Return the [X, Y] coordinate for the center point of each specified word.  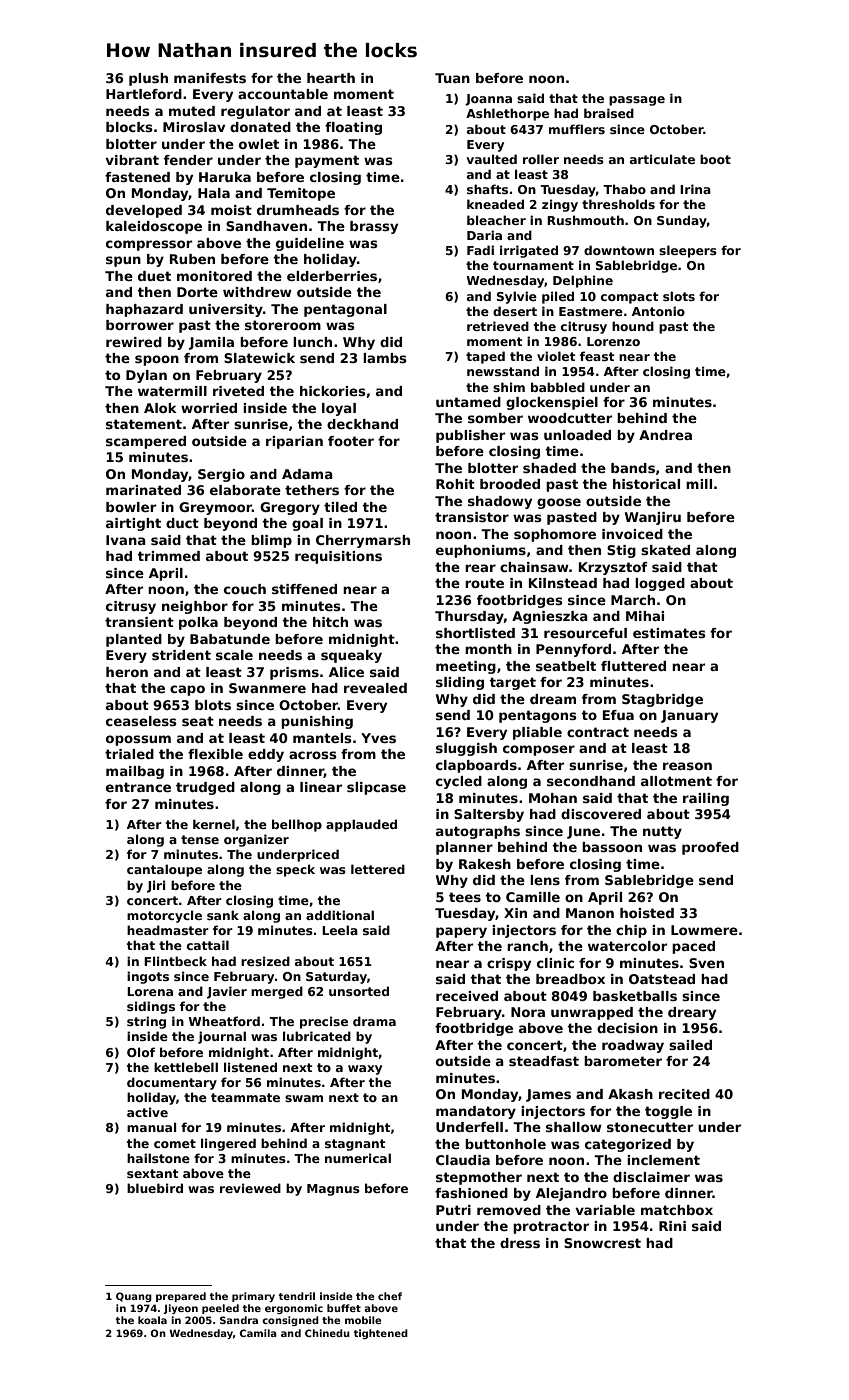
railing [706, 799]
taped [485, 357]
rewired [134, 342]
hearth [331, 78]
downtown [619, 250]
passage [637, 101]
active [147, 1112]
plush [148, 79]
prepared [181, 1297]
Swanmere [267, 688]
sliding [460, 683]
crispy [509, 964]
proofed [710, 848]
